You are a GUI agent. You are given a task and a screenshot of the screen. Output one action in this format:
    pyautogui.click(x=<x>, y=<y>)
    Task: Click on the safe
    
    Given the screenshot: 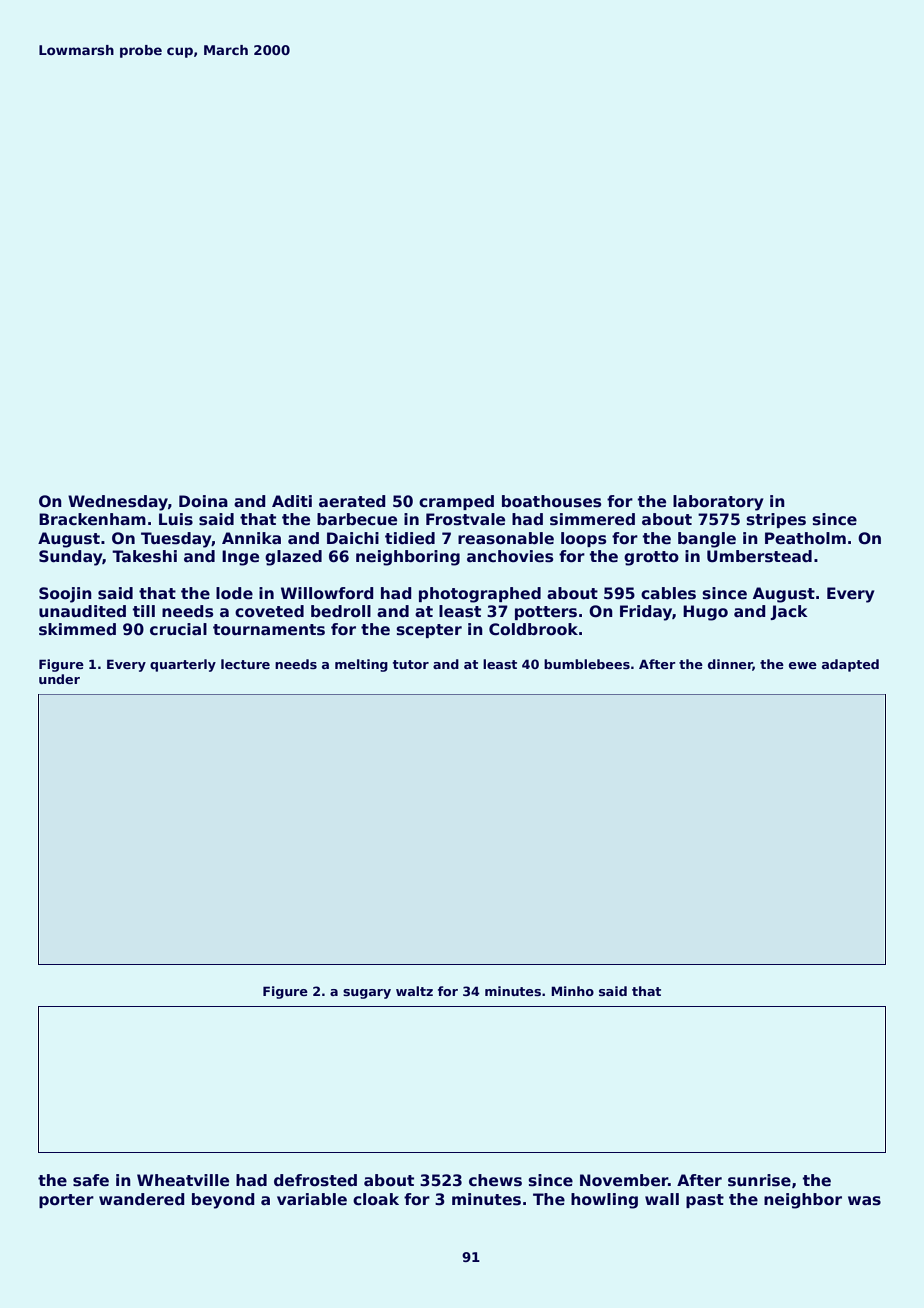 What is the action you would take?
    pyautogui.click(x=91, y=1180)
